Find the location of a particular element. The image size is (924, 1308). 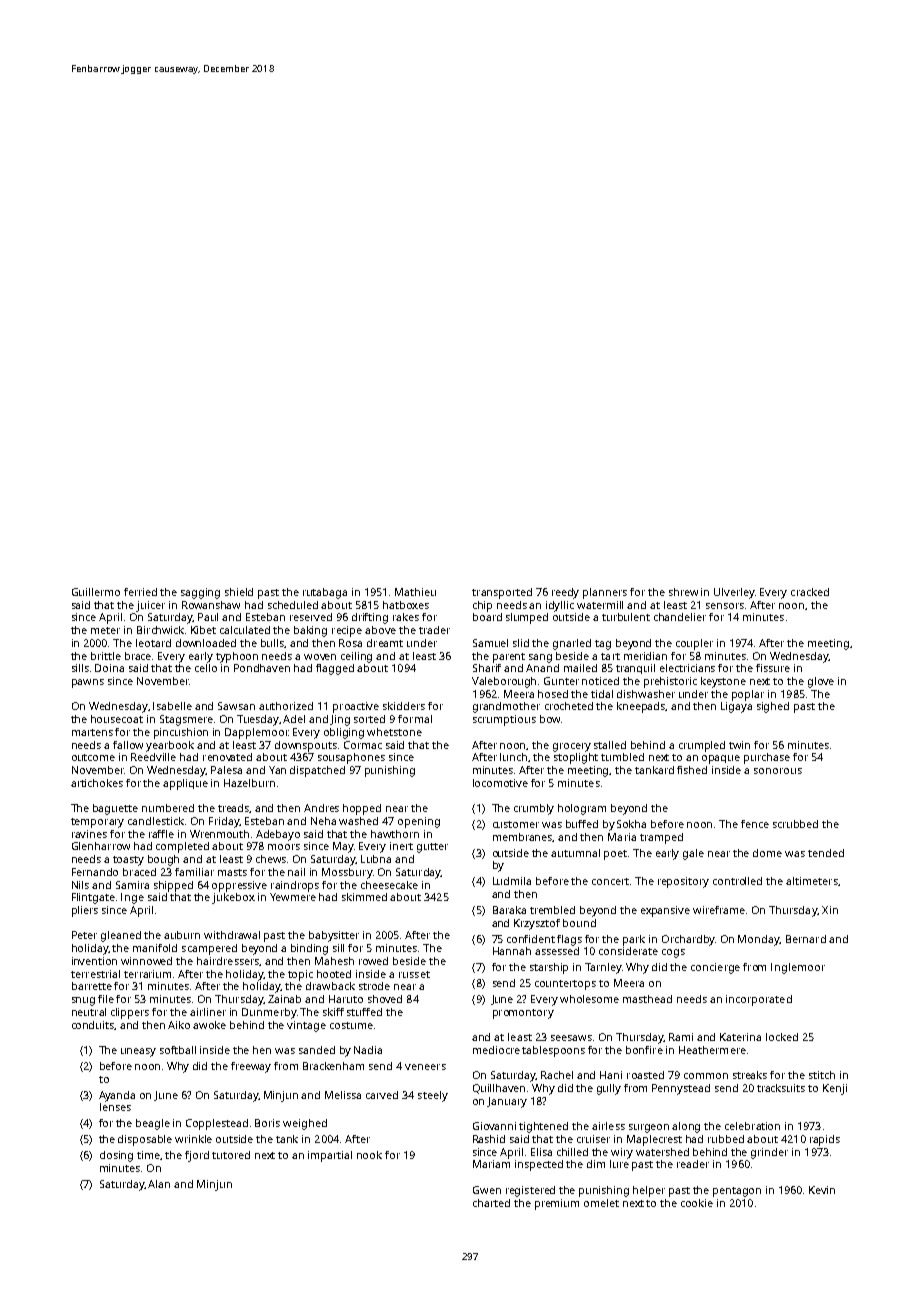

Gwen is located at coordinates (487, 1190).
